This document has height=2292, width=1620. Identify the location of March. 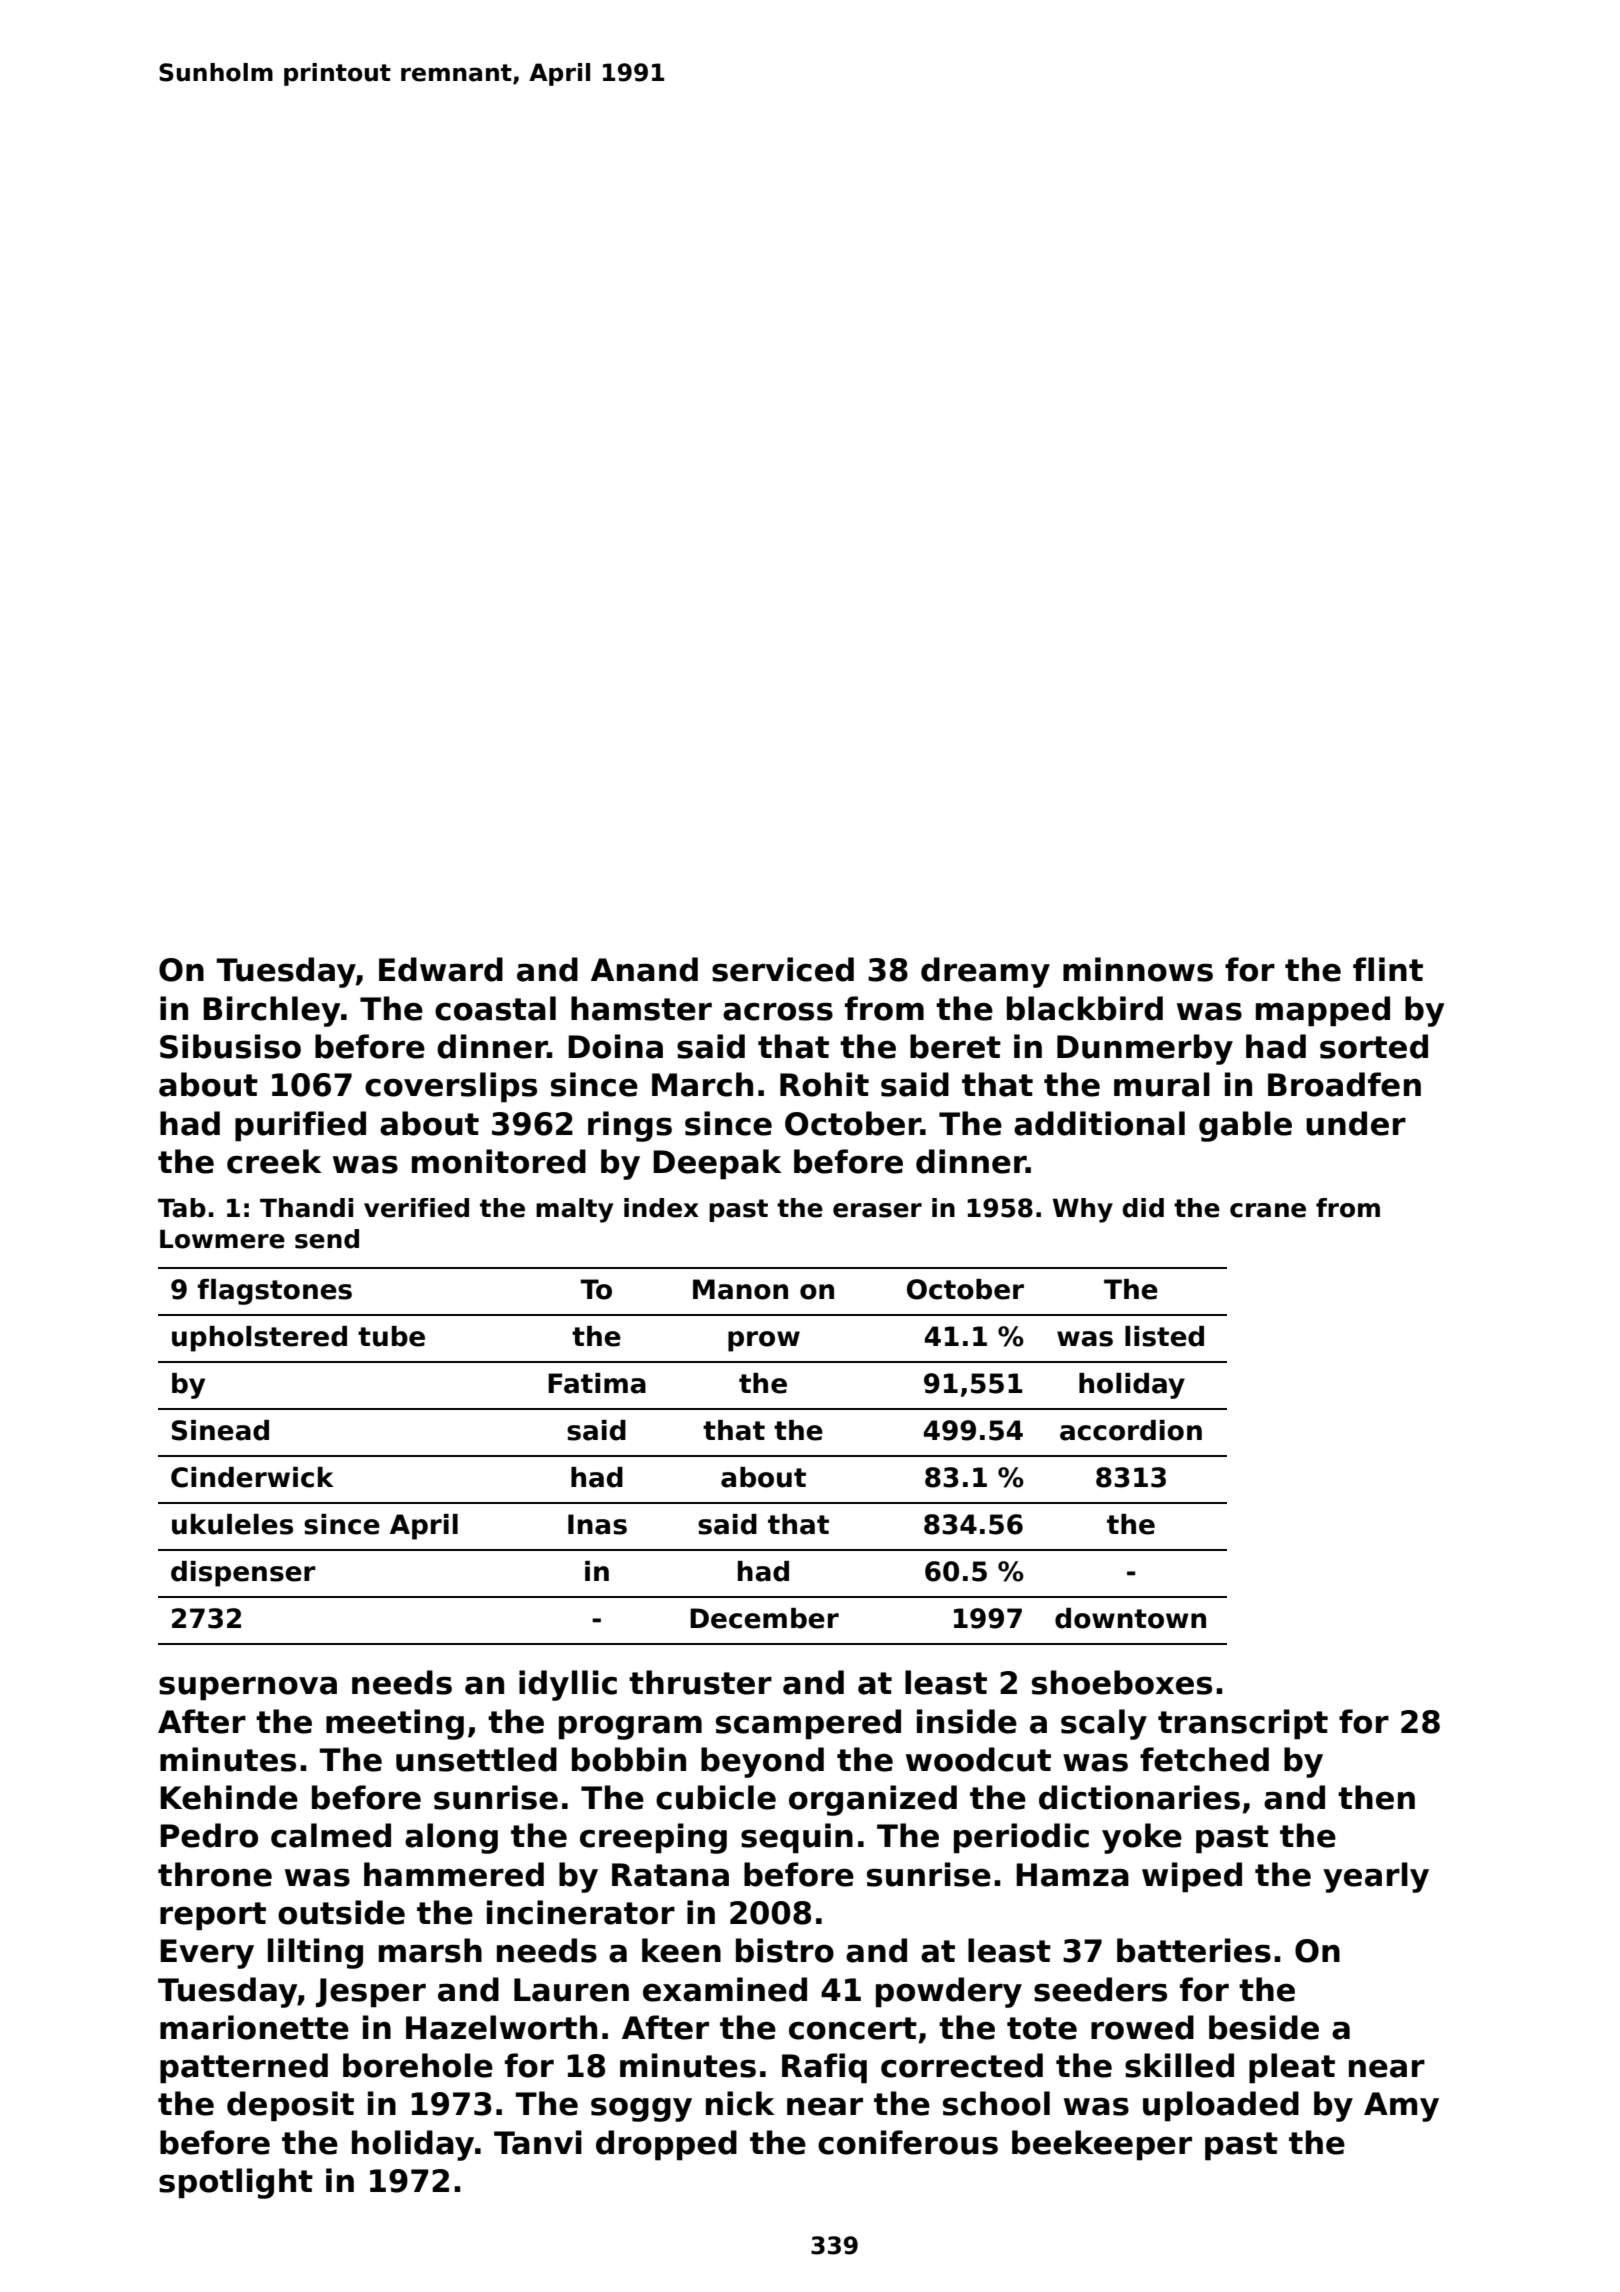
(702, 1084).
